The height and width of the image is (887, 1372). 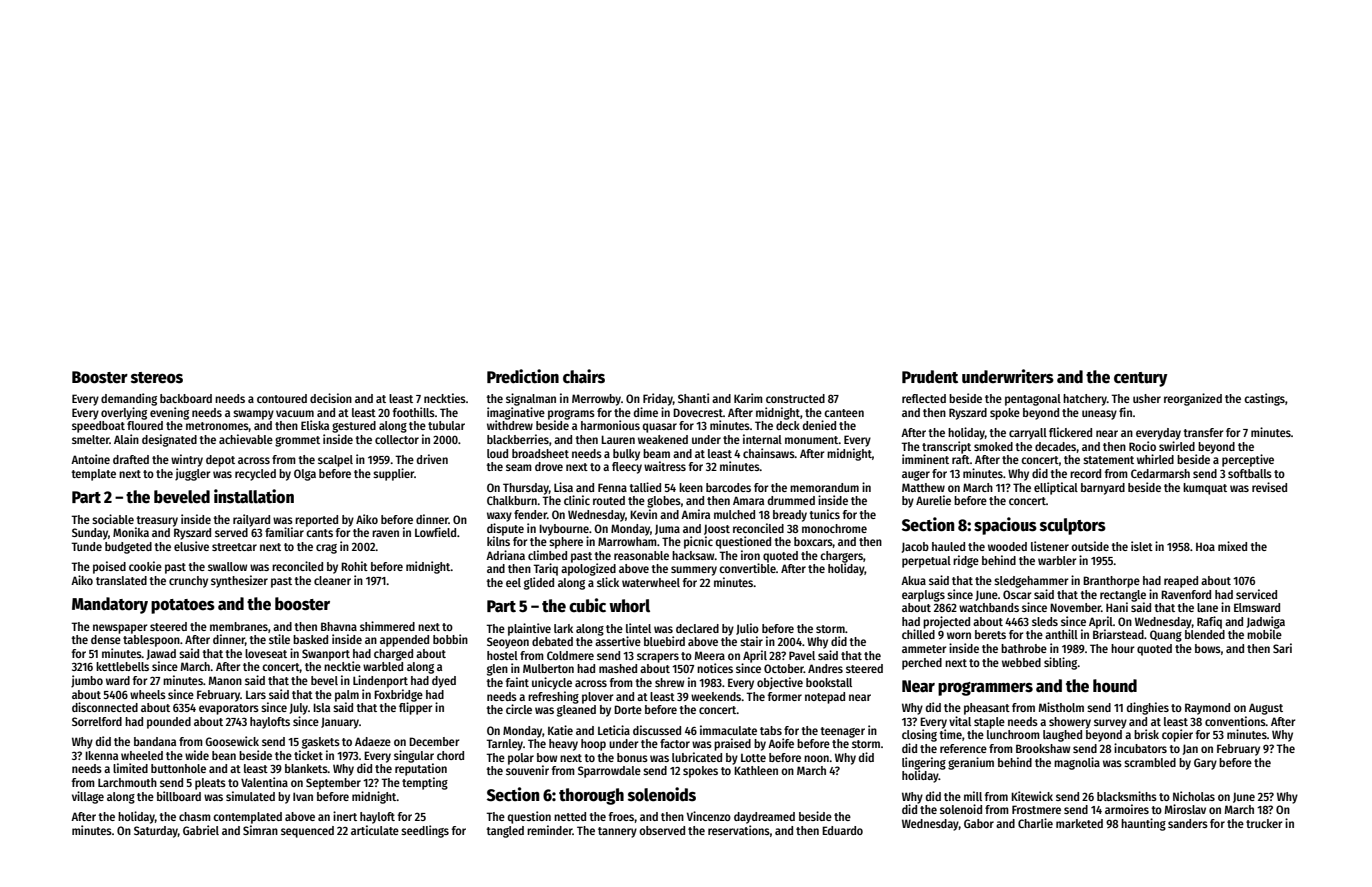 What do you see at coordinates (340, 723) in the image?
I see `January` at bounding box center [340, 723].
